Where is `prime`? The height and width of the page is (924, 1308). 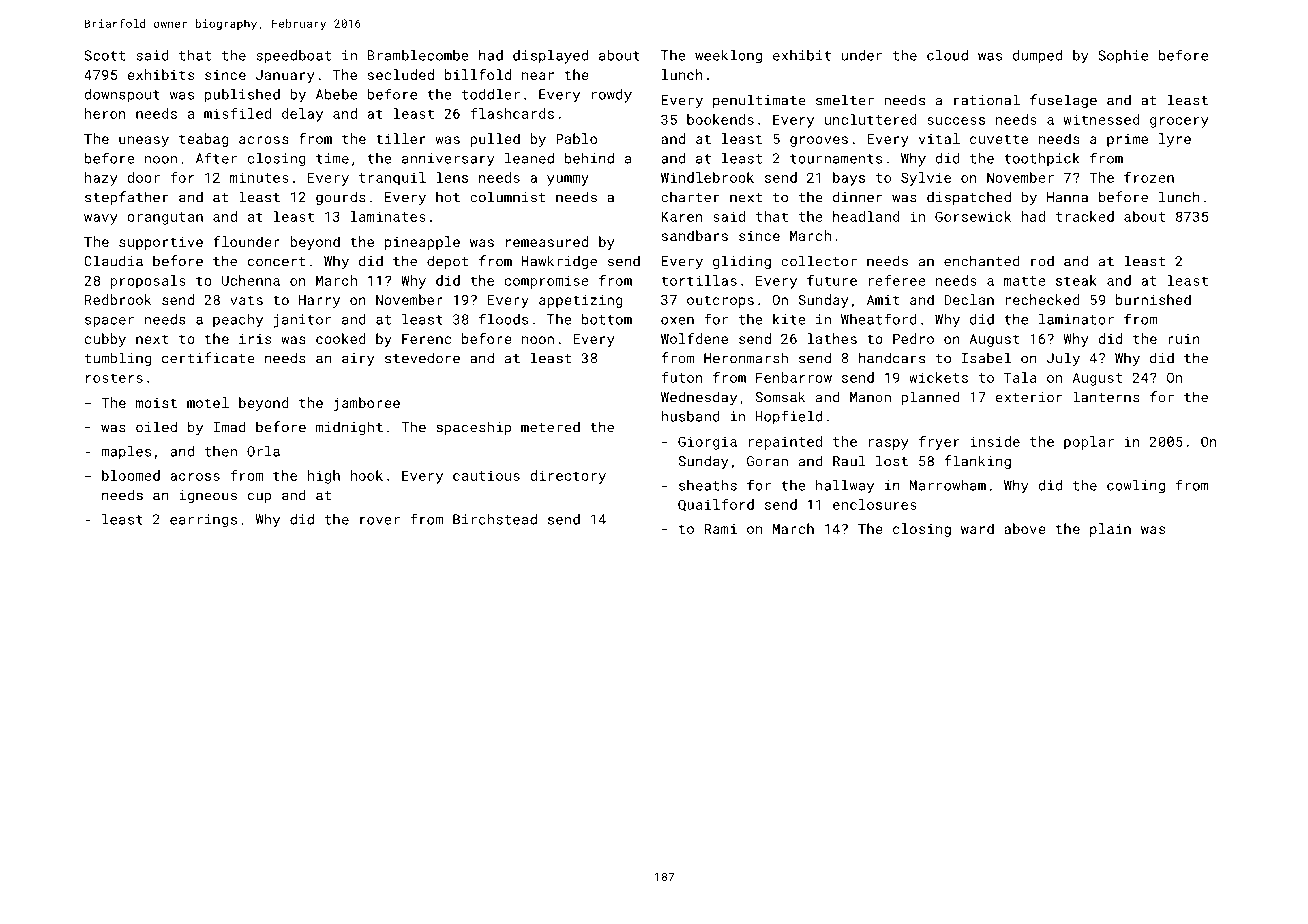
prime is located at coordinates (1127, 140).
